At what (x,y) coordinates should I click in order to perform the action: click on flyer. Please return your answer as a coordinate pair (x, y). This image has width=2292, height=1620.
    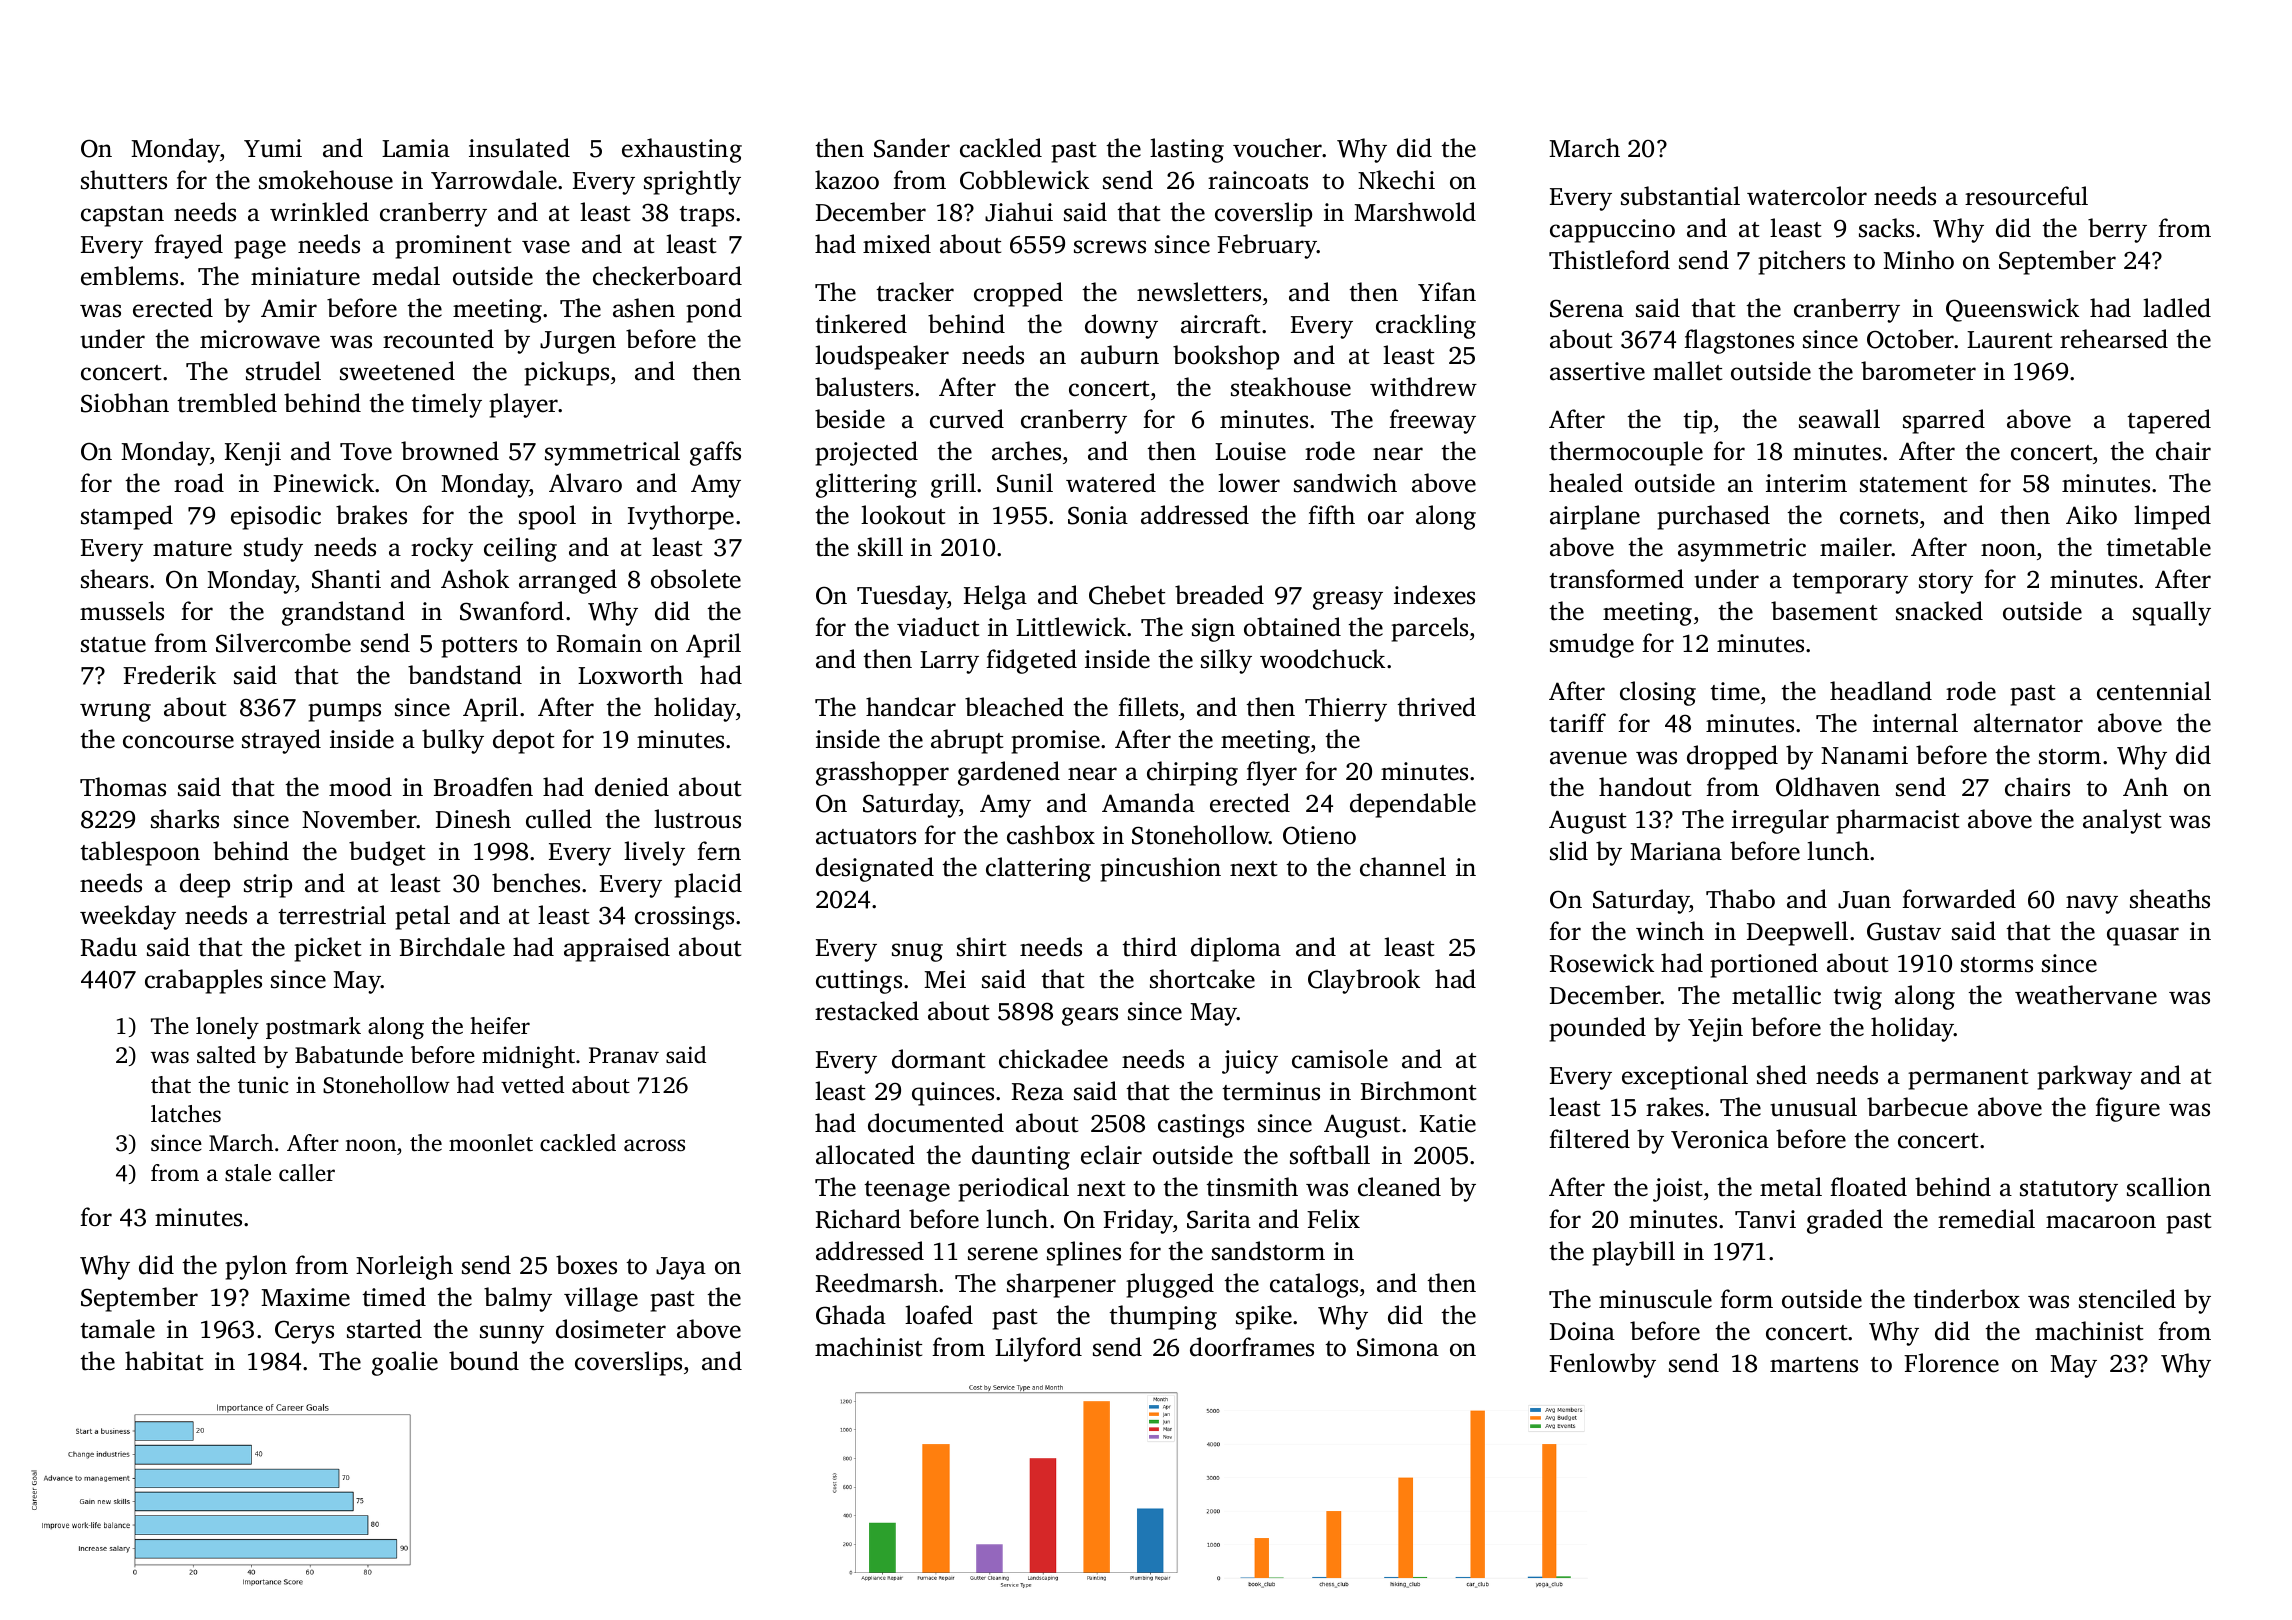
    Looking at the image, I should click on (1271, 773).
